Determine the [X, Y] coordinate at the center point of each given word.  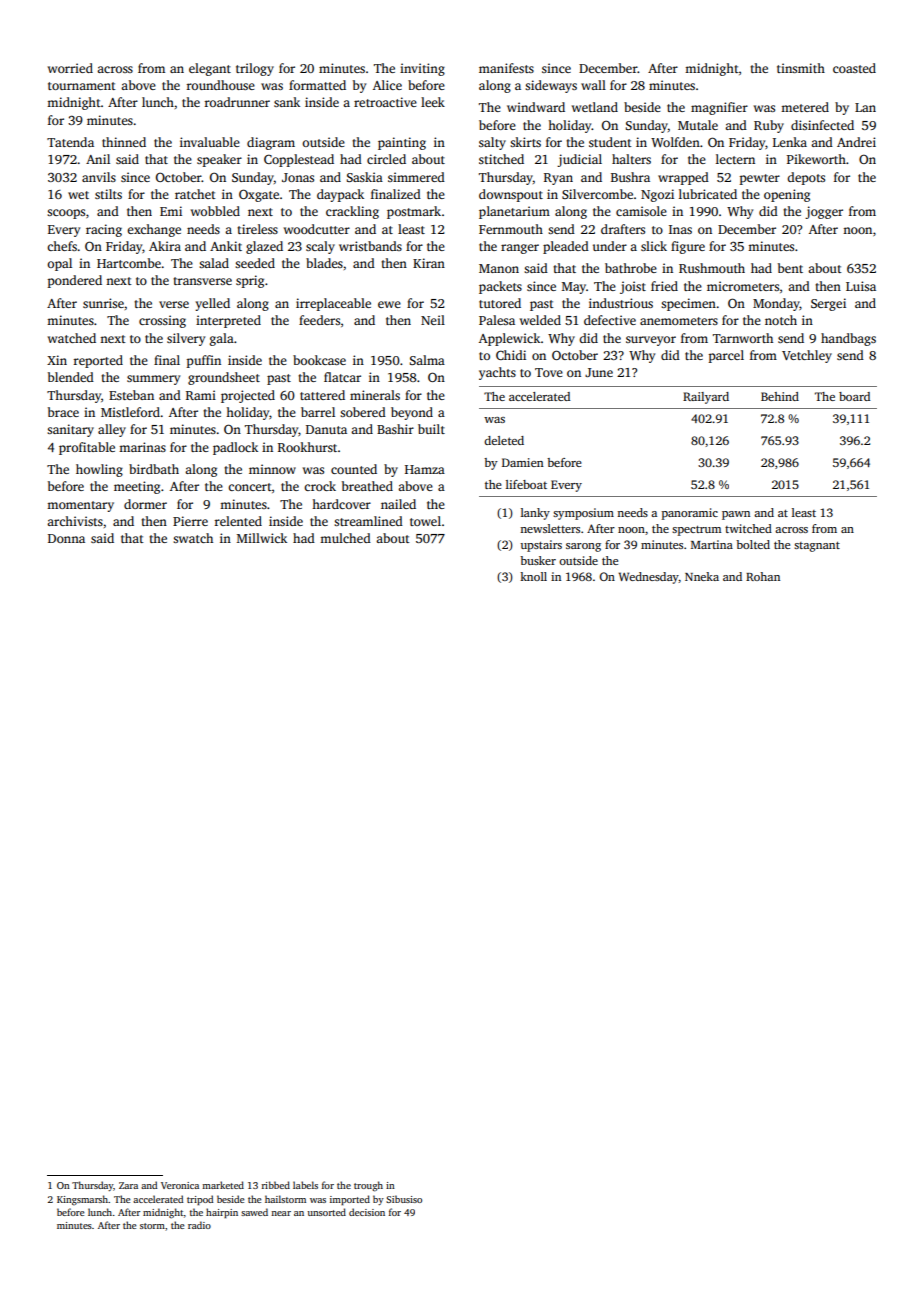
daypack [340, 195]
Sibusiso [404, 1199]
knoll [533, 576]
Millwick [262, 538]
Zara [128, 1185]
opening [787, 195]
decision [367, 1212]
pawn [736, 515]
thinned [124, 142]
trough [368, 1186]
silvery [186, 339]
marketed [223, 1185]
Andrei [856, 142]
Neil [433, 320]
